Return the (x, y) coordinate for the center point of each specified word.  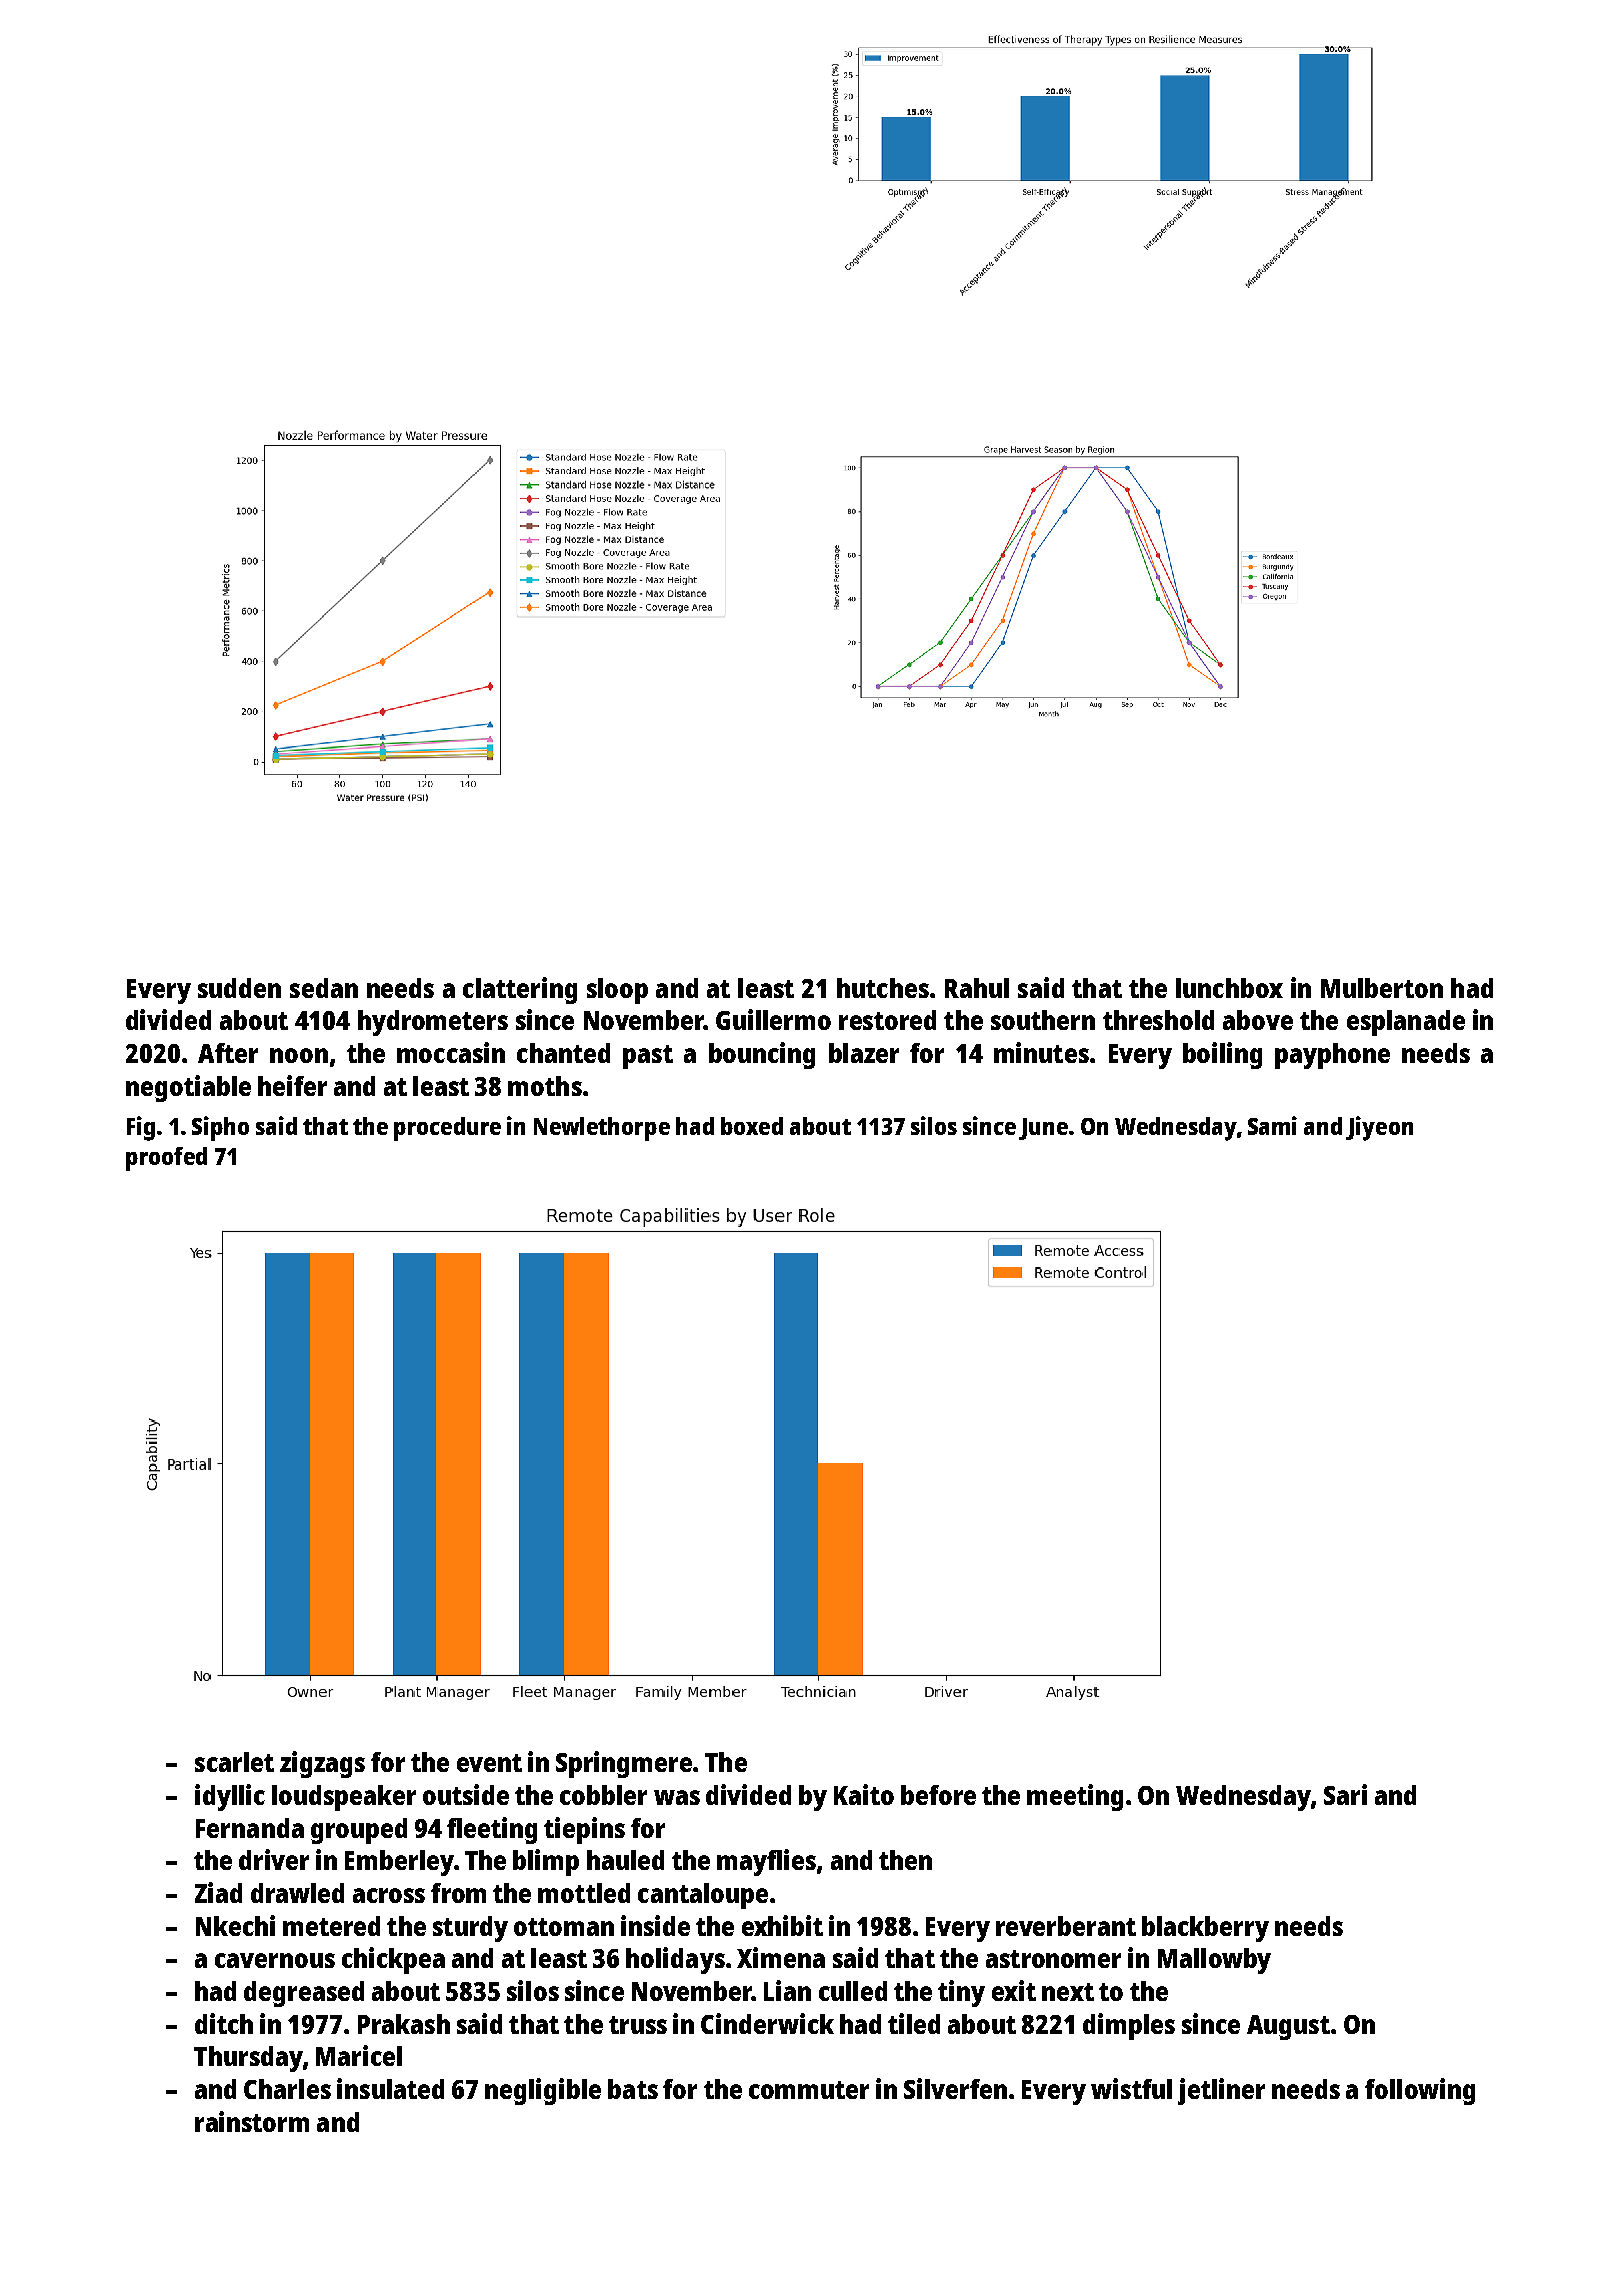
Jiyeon (1379, 1128)
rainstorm (252, 2121)
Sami (1272, 1125)
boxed (752, 1126)
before (938, 1795)
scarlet (234, 1762)
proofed (166, 1159)
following (1420, 2091)
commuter (809, 2090)
